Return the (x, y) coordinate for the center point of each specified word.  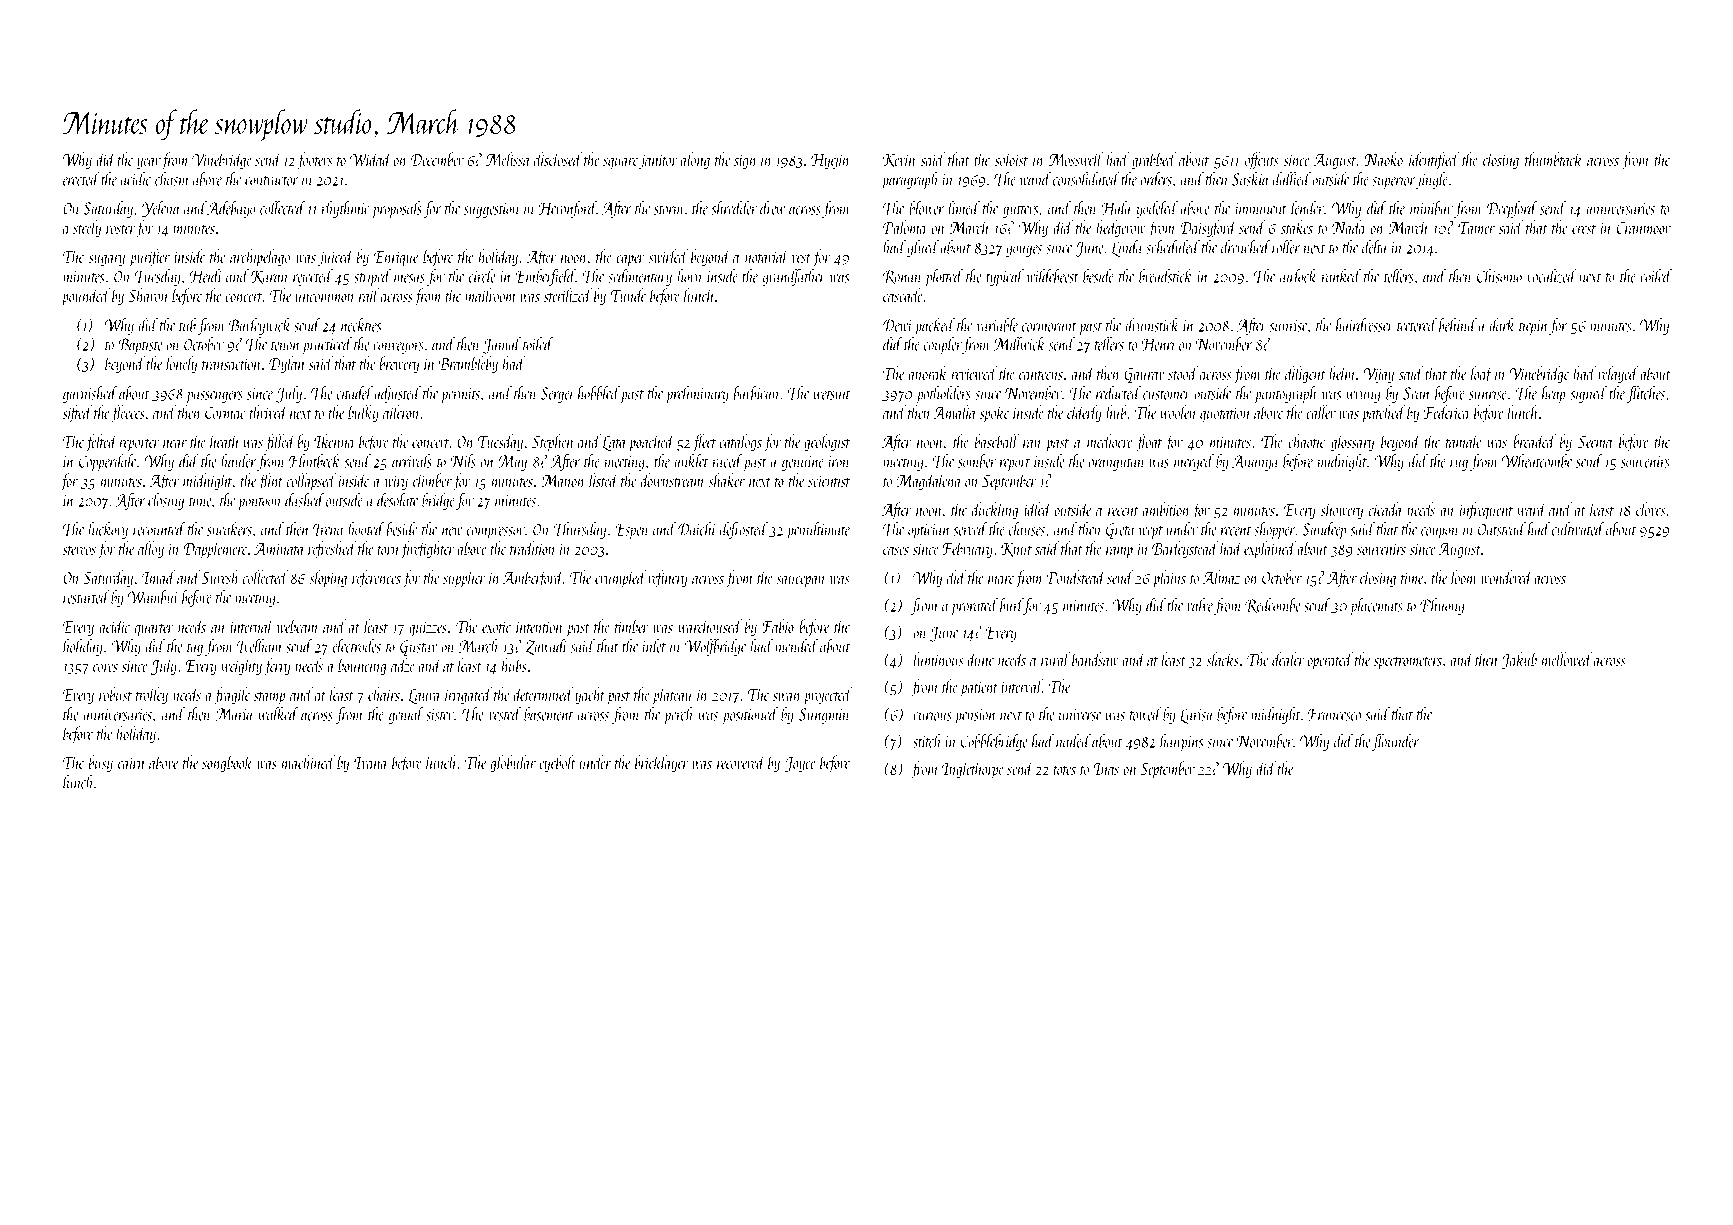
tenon (286, 346)
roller (1286, 247)
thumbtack (1554, 159)
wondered (1507, 577)
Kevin (899, 161)
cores (105, 668)
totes (1065, 770)
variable (997, 325)
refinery (668, 579)
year (149, 164)
